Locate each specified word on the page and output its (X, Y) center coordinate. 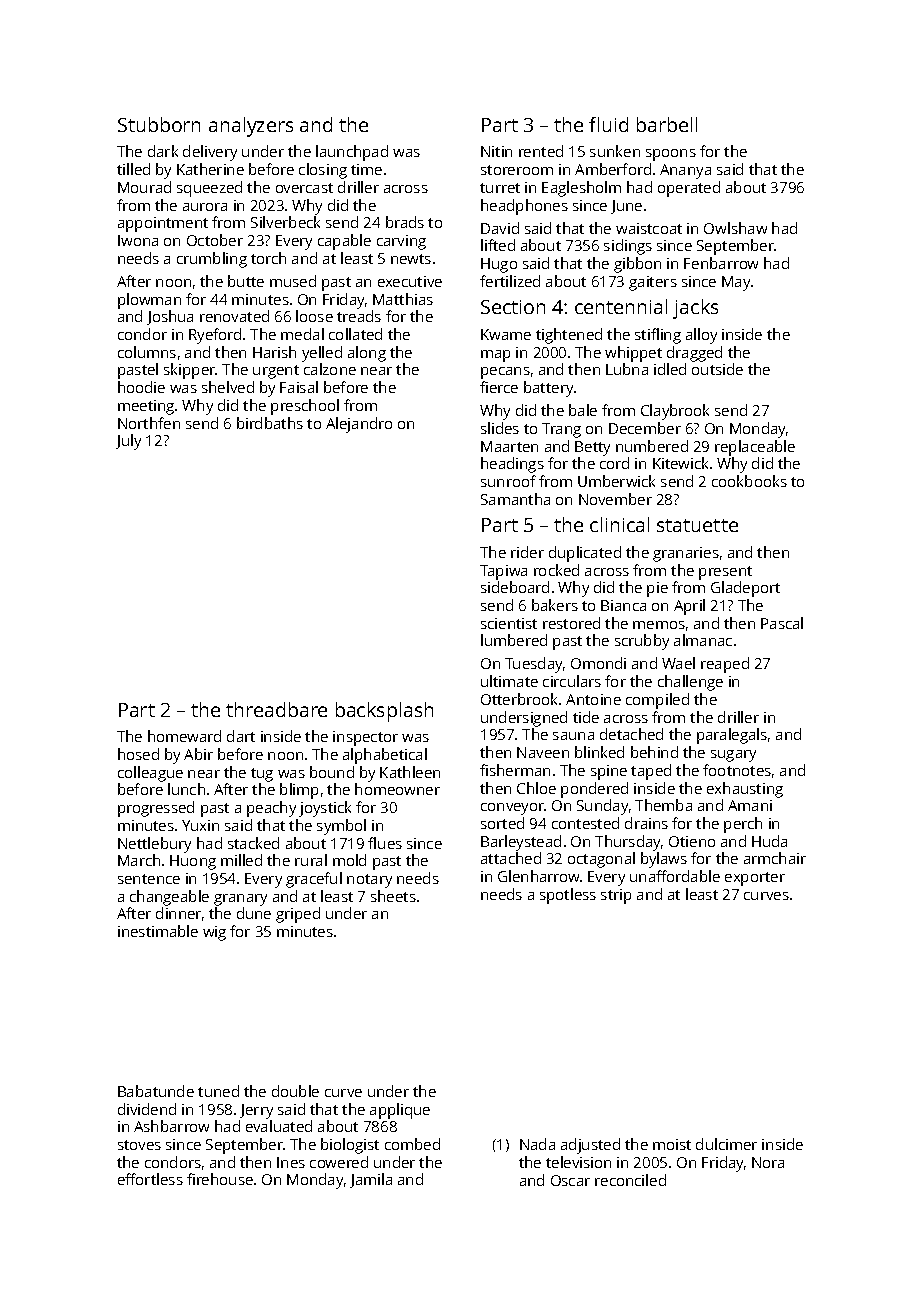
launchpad (352, 153)
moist (672, 1144)
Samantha (515, 499)
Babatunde (156, 1091)
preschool (305, 407)
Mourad (144, 187)
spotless (568, 896)
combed (412, 1144)
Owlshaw (735, 228)
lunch (186, 789)
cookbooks (749, 481)
